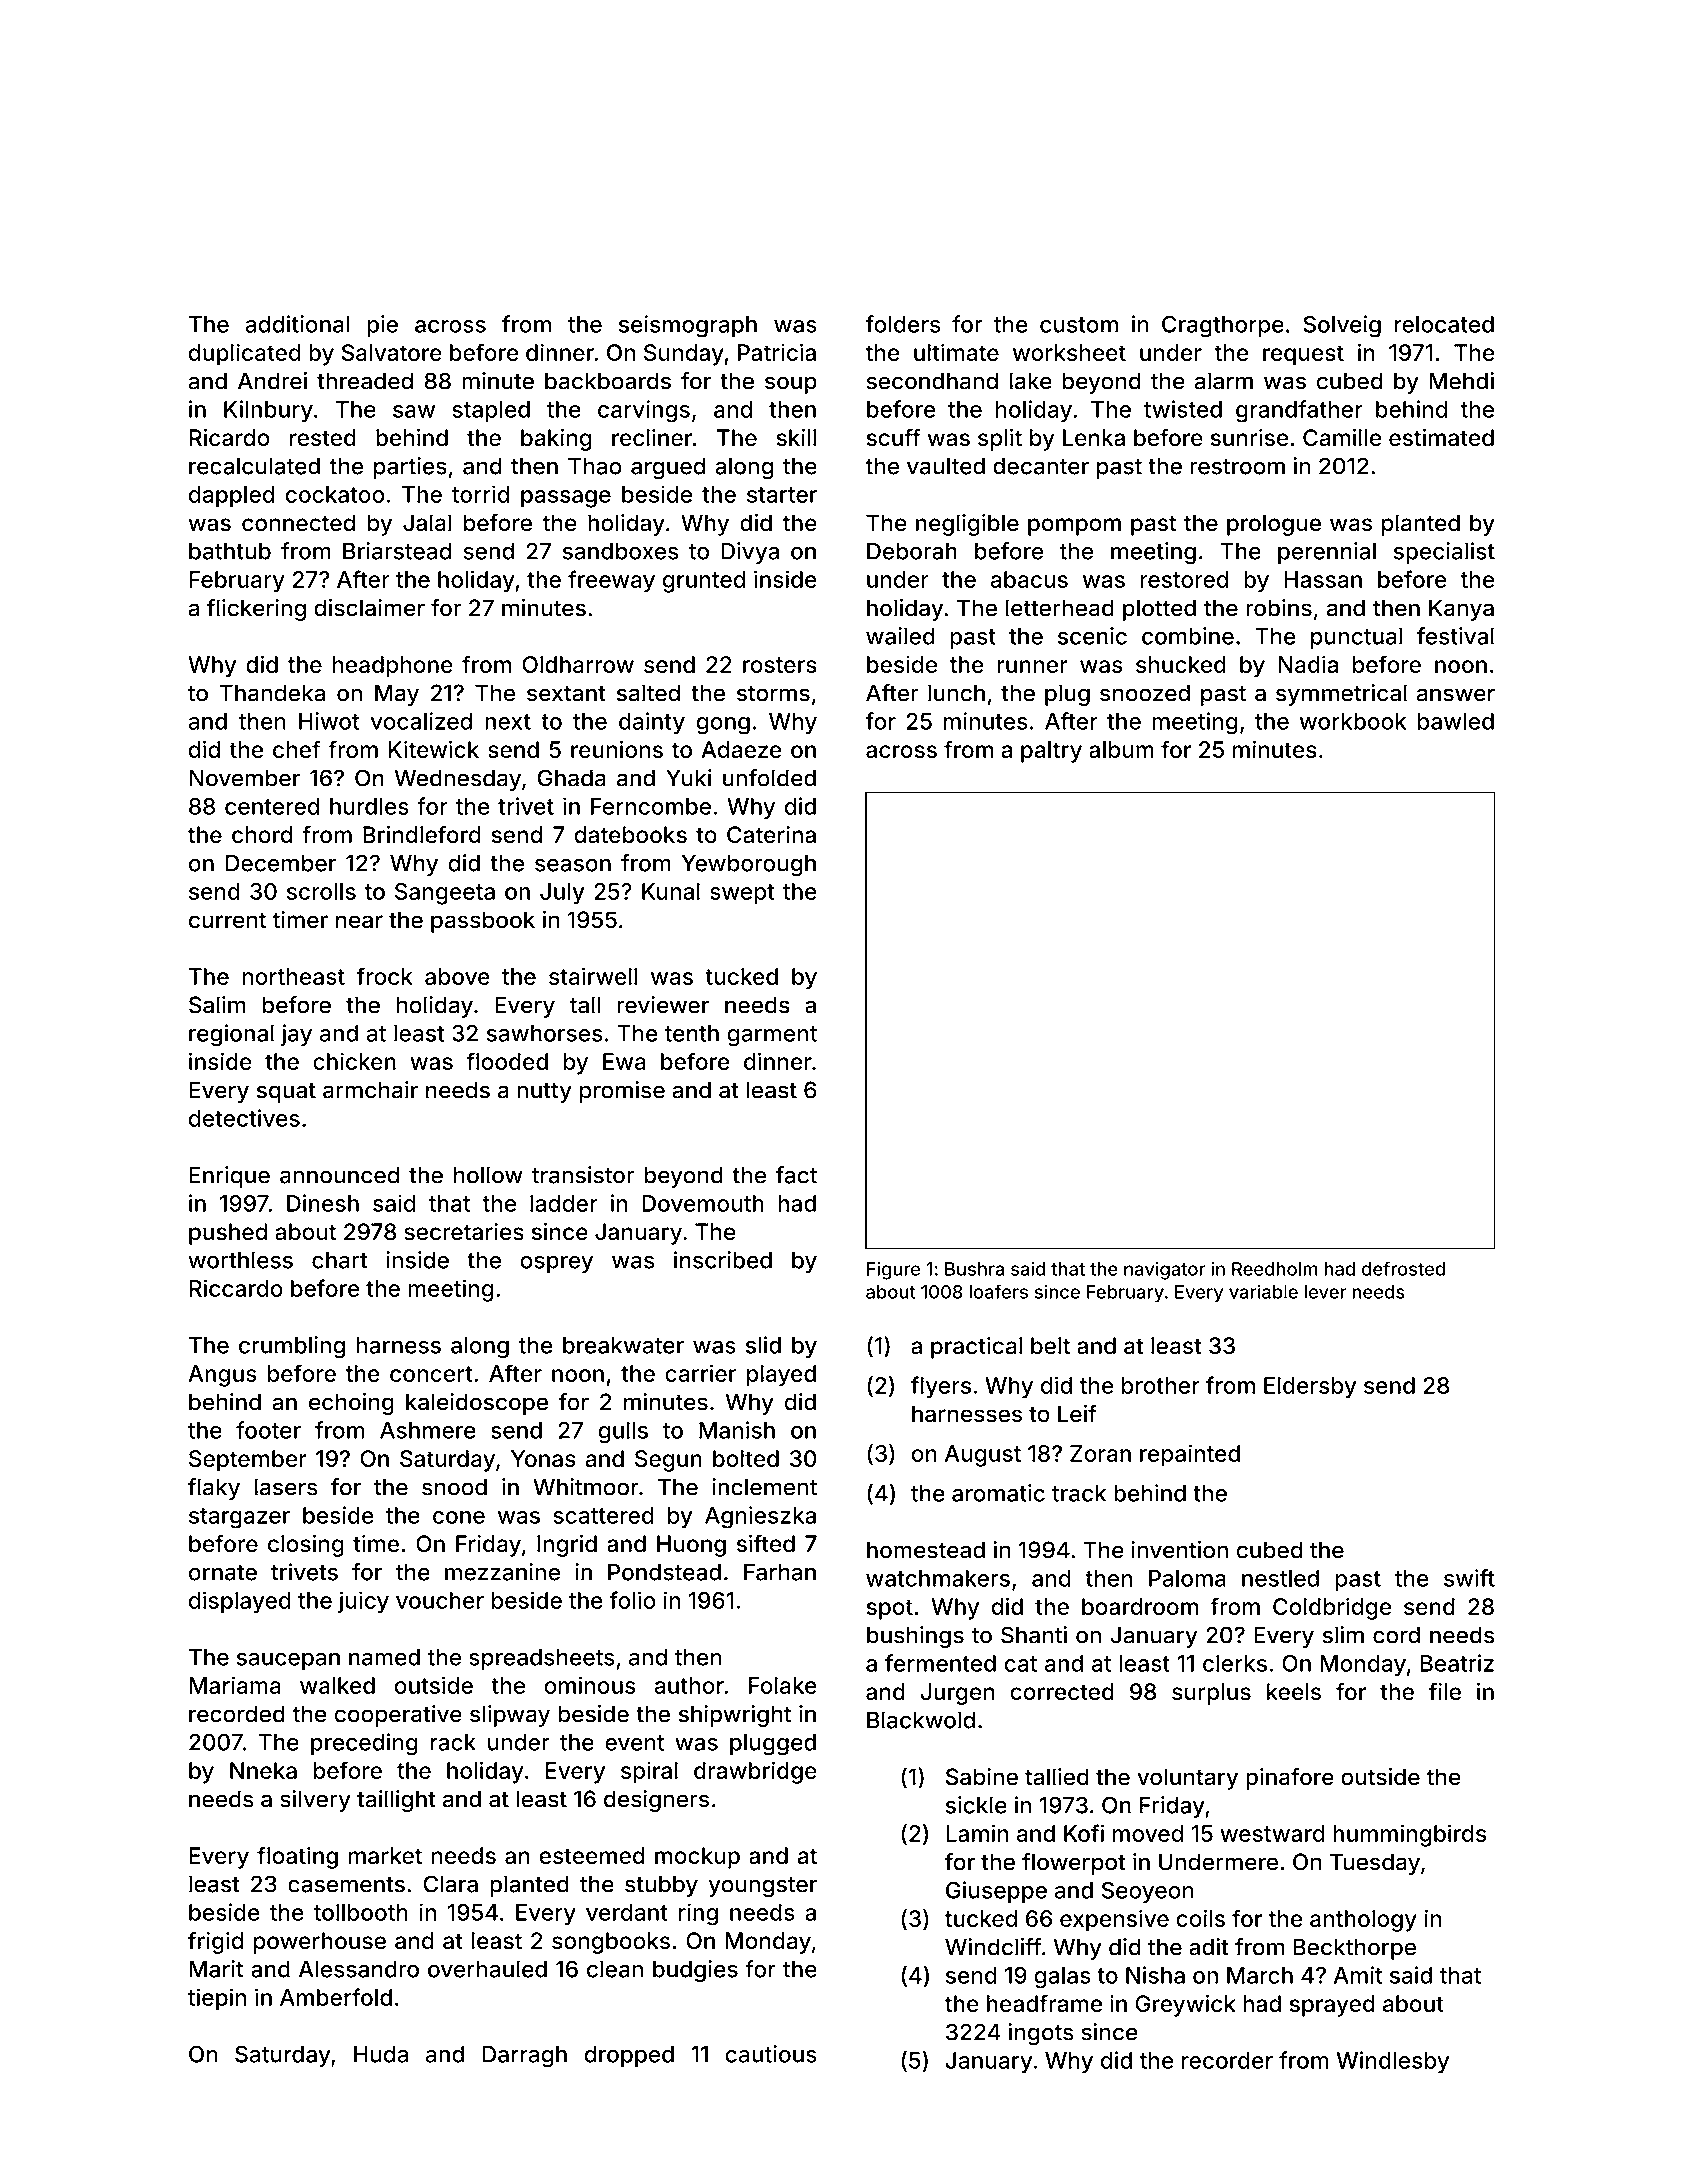 This image has height=2178, width=1683. What do you see at coordinates (381, 2054) in the image?
I see `Huda` at bounding box center [381, 2054].
